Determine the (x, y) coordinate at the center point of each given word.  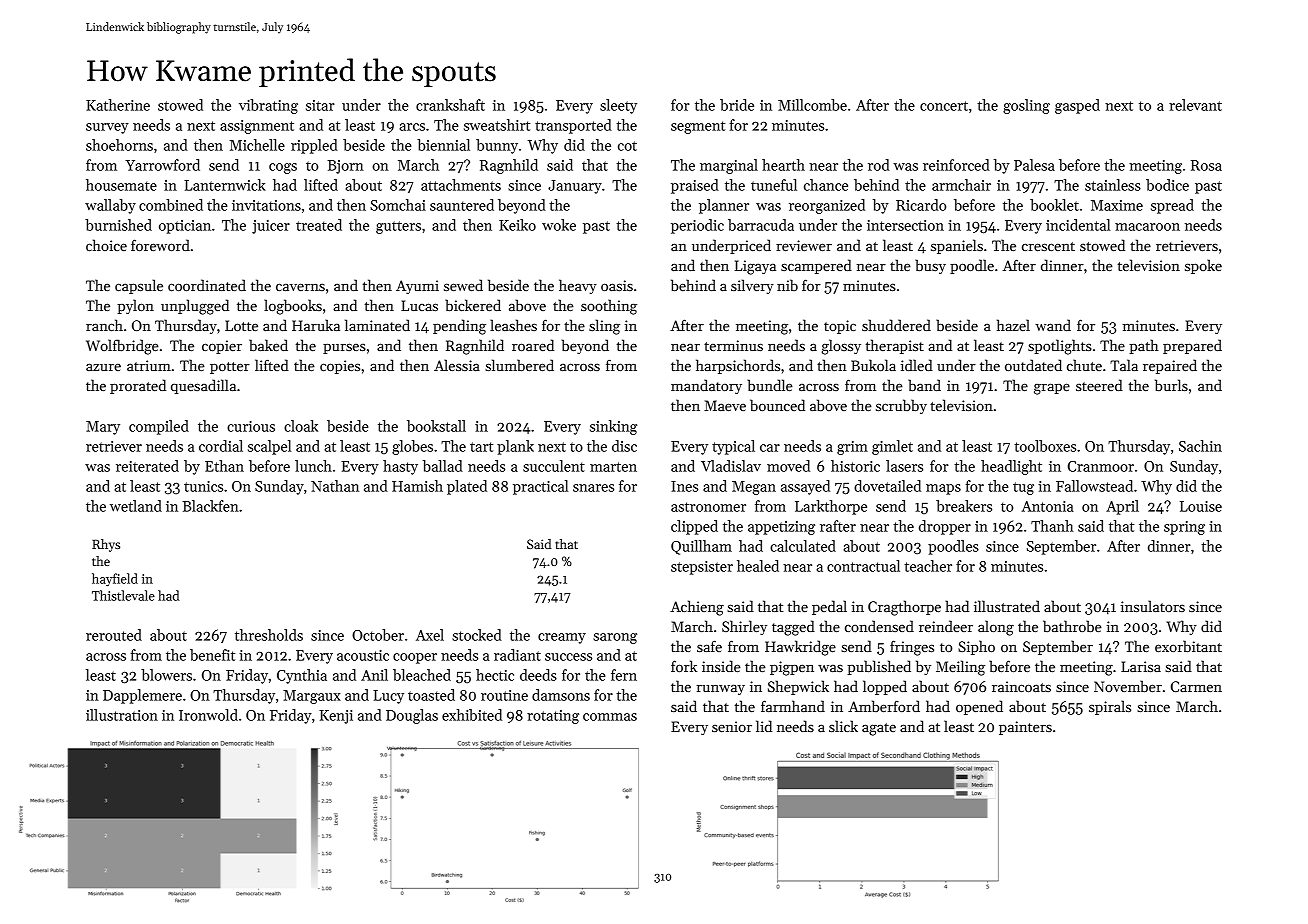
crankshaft (450, 105)
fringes (912, 648)
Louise (1201, 506)
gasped (1077, 106)
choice (106, 245)
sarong (615, 638)
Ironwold (208, 715)
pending (459, 327)
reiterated (147, 466)
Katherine (118, 105)
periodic (697, 226)
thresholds (269, 635)
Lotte (241, 325)
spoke (1203, 266)
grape (1052, 389)
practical (540, 487)
